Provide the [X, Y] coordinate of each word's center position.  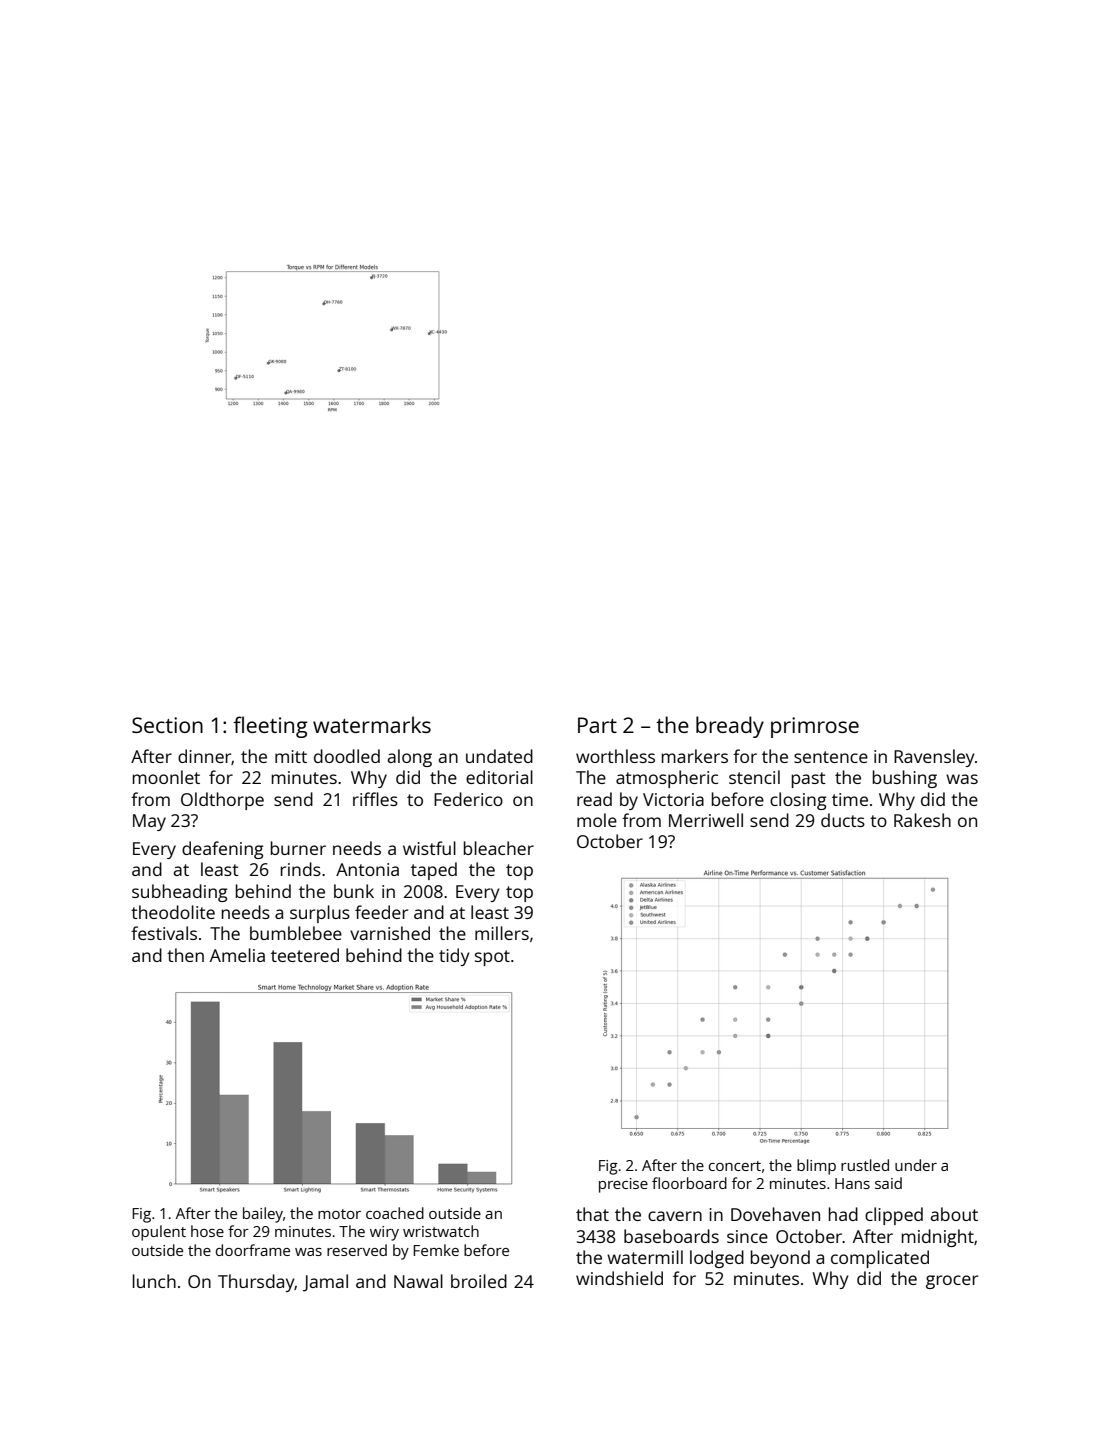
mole [597, 820]
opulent [159, 1233]
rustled [865, 1165]
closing [798, 801]
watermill [645, 1257]
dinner [205, 757]
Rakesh [922, 820]
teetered [305, 955]
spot [492, 958]
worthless [615, 756]
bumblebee [296, 933]
